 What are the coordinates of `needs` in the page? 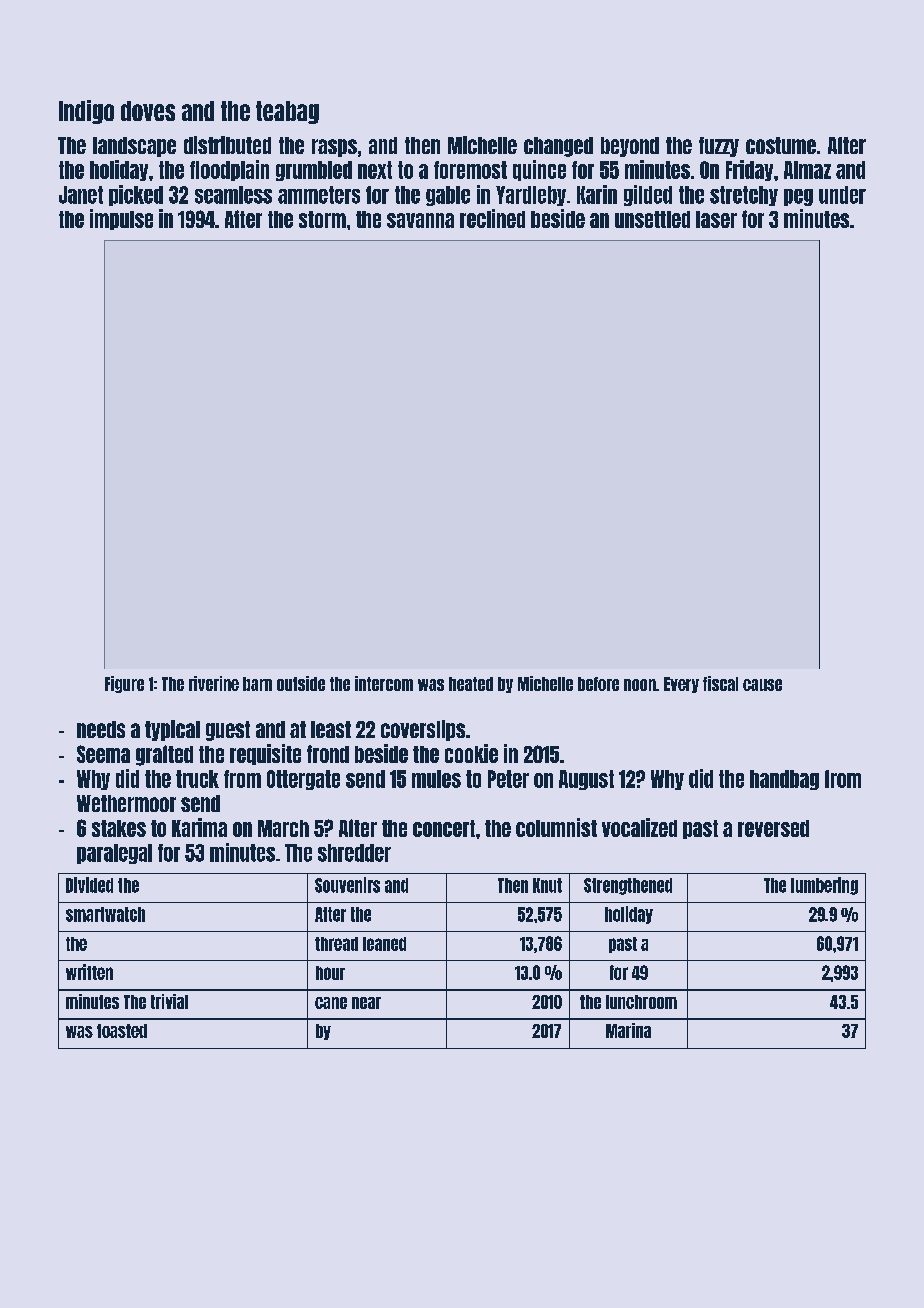 It's located at (101, 729).
